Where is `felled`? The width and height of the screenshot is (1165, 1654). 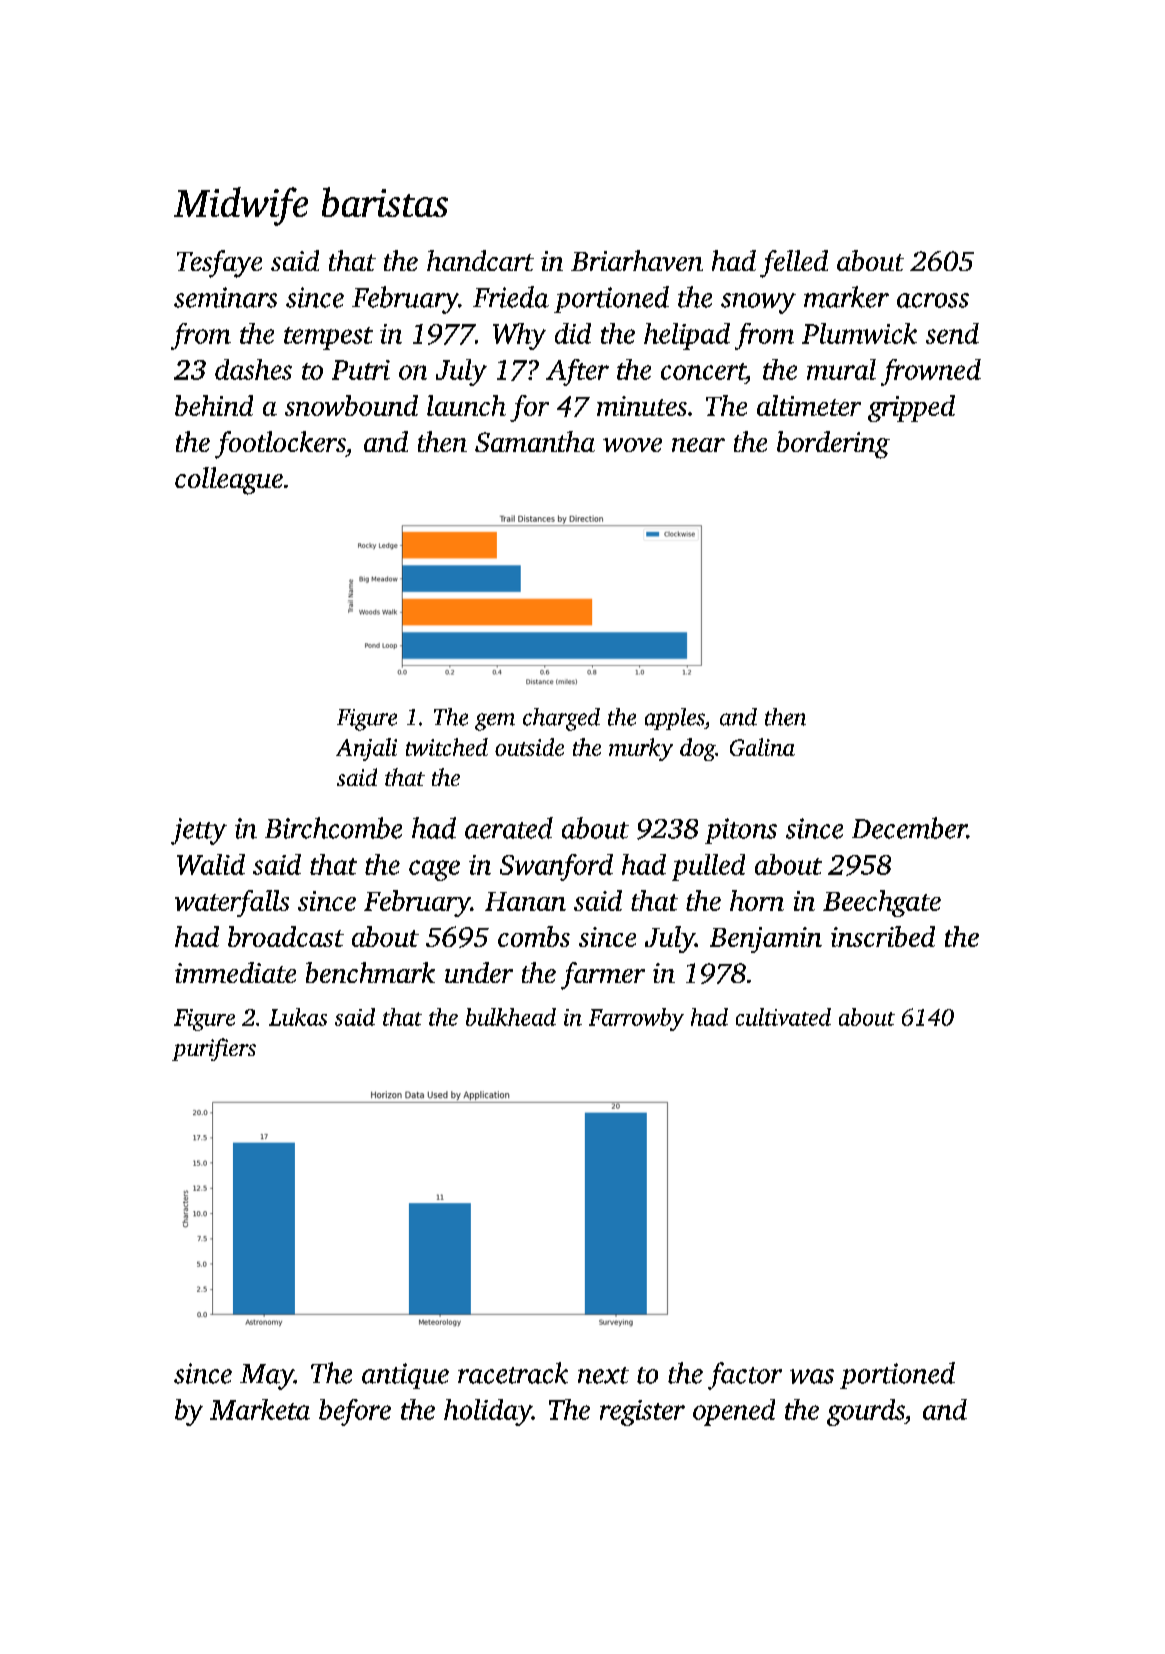
felled is located at coordinates (794, 264).
